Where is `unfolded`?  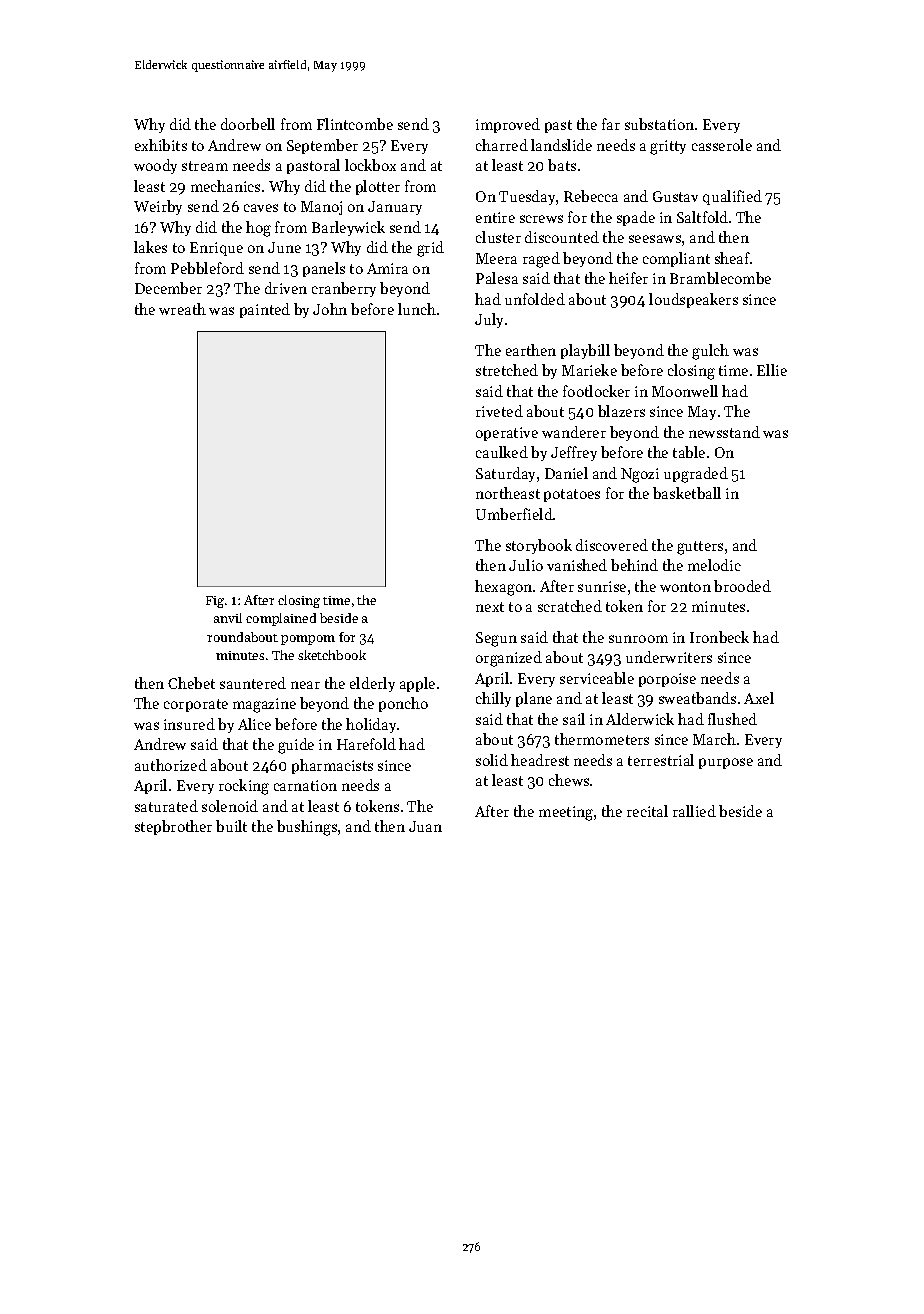
unfolded is located at coordinates (535, 299).
